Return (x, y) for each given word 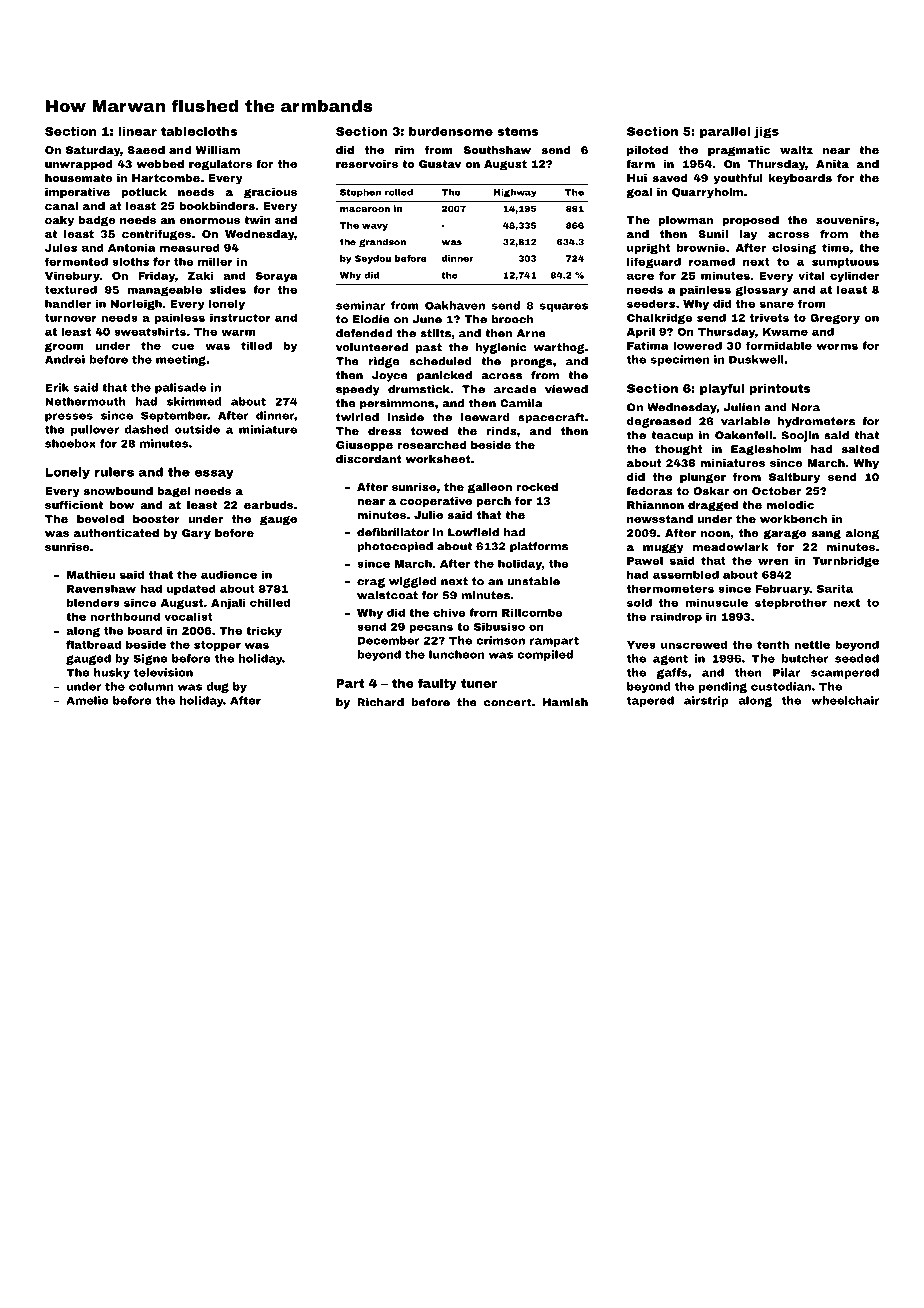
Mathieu (91, 574)
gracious (270, 193)
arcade (515, 389)
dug (217, 687)
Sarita (835, 588)
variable (745, 421)
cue (183, 346)
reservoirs (367, 164)
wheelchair (845, 700)
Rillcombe (532, 612)
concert (507, 702)
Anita (832, 164)
